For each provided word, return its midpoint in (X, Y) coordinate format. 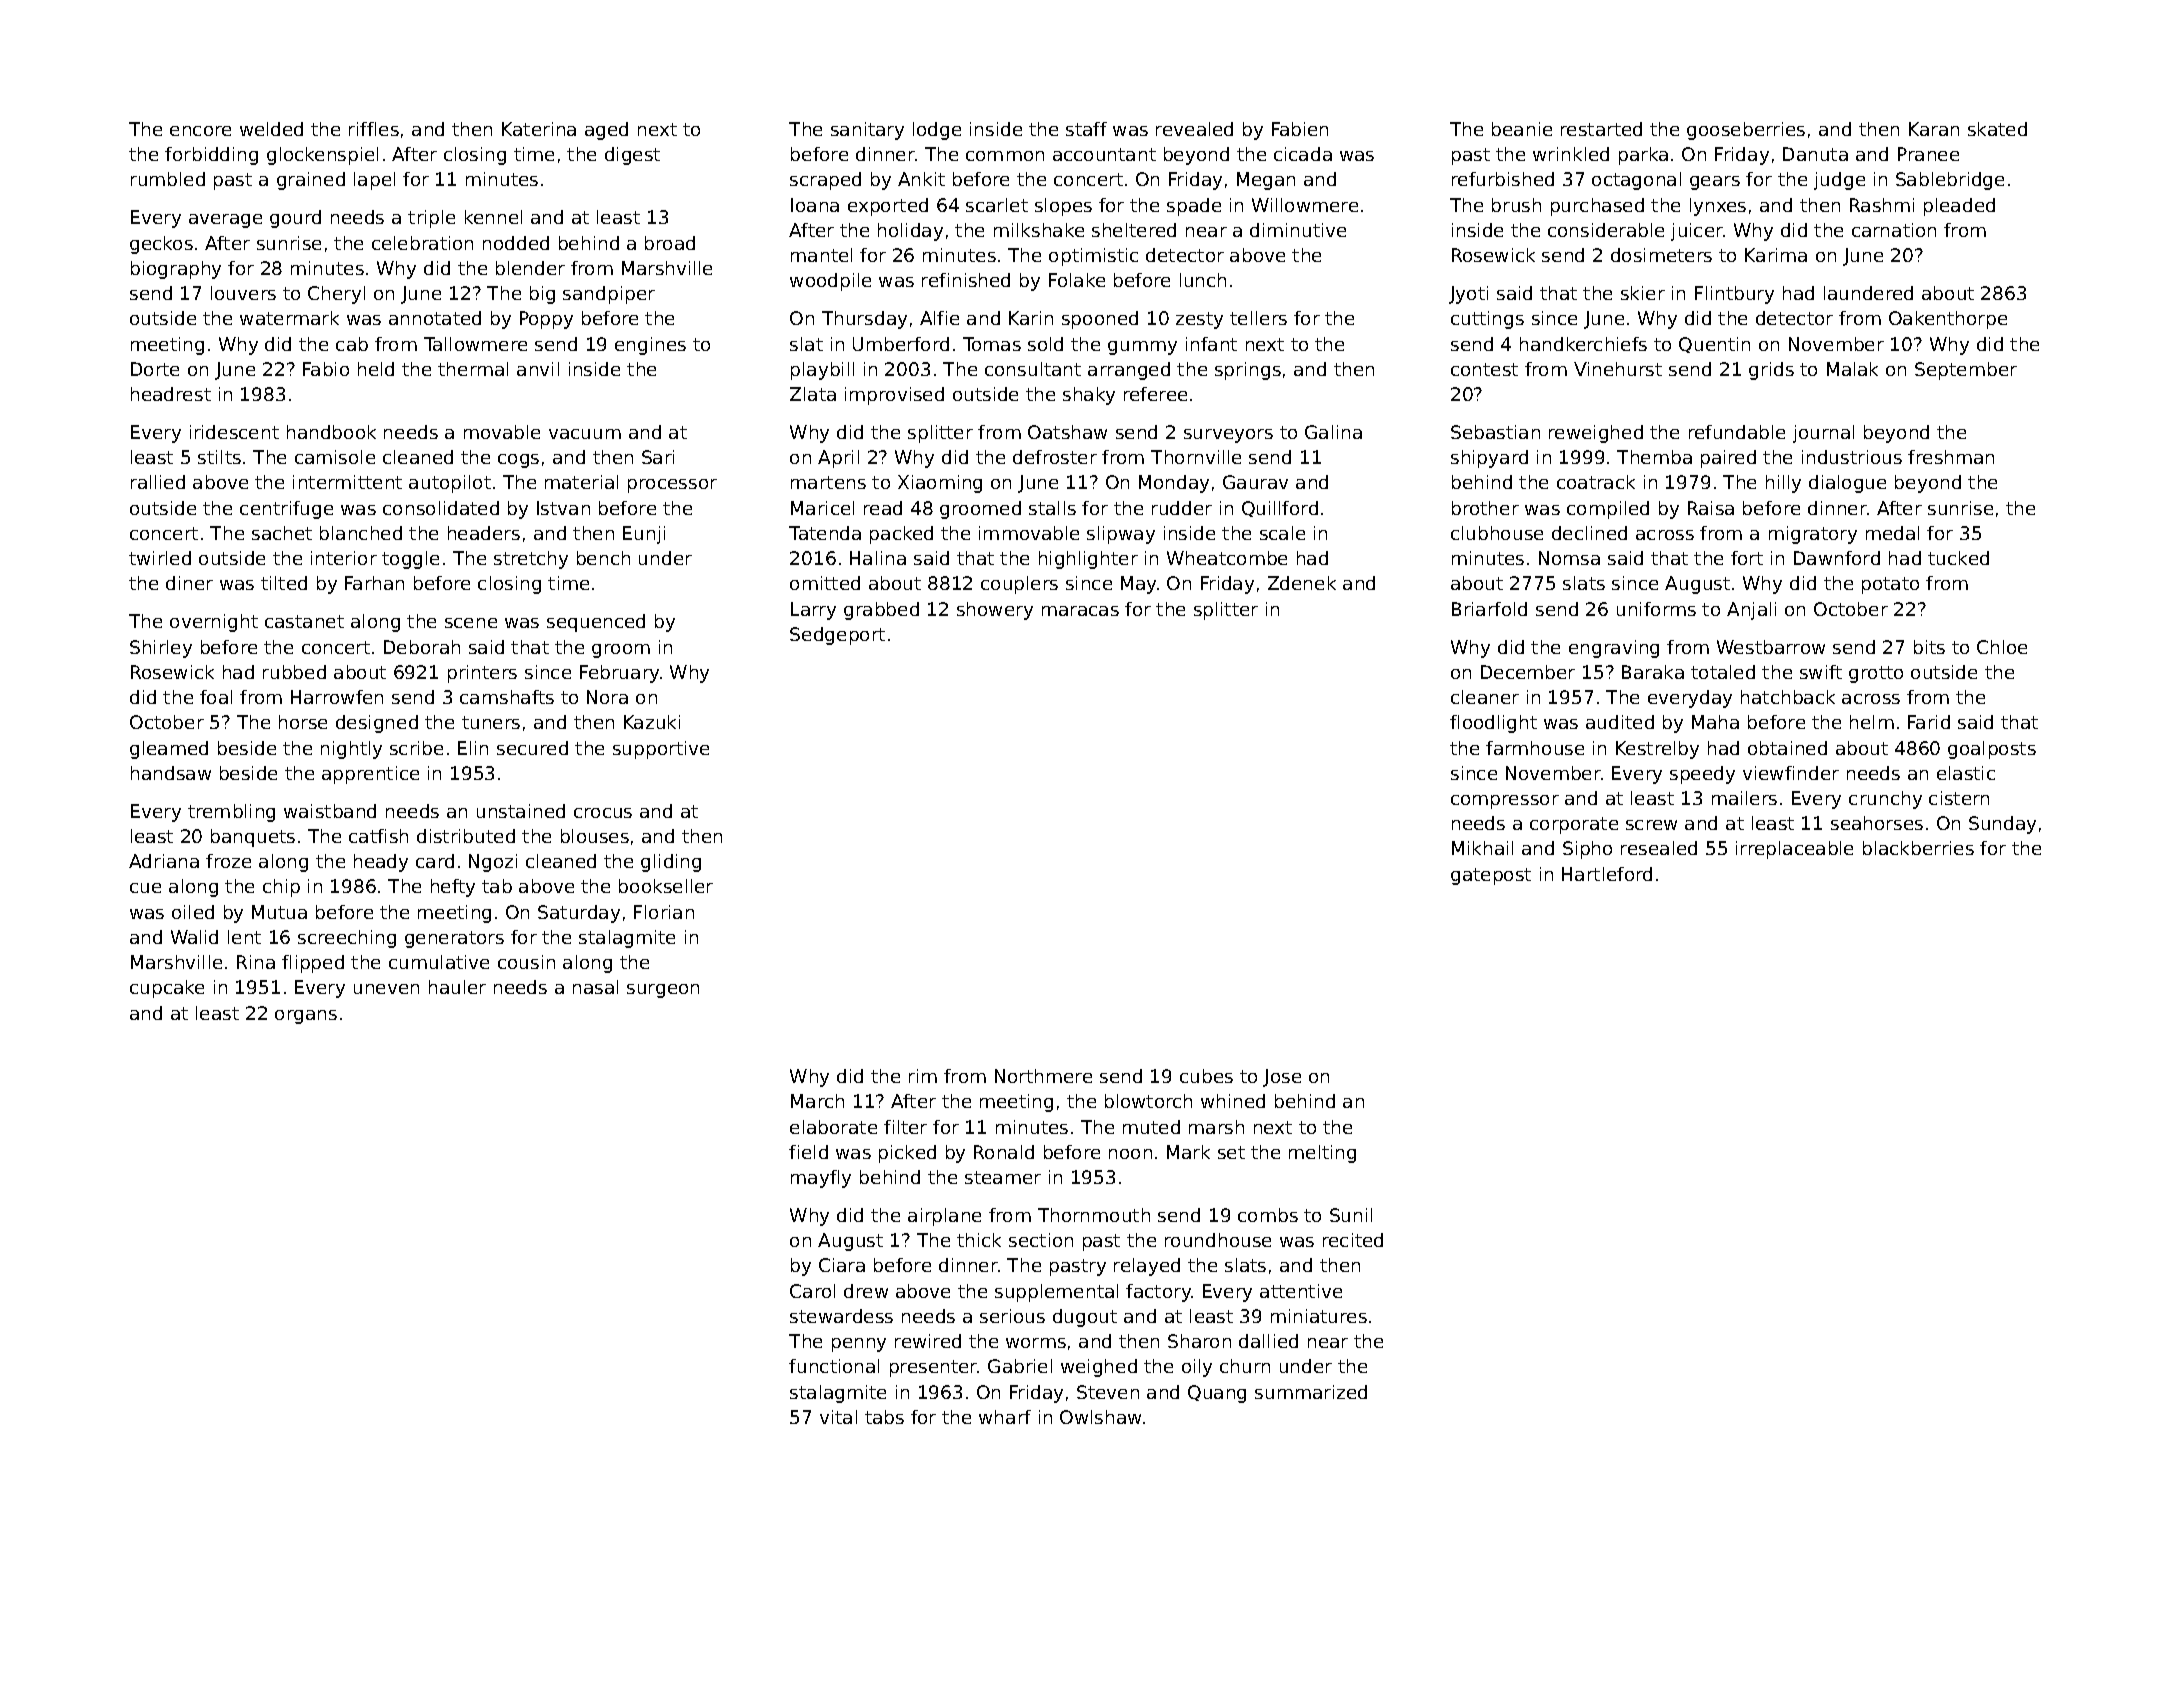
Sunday (2002, 825)
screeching (347, 939)
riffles (374, 129)
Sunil (1351, 1215)
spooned (1100, 320)
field (808, 1152)
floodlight (1493, 724)
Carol (812, 1291)
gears (1715, 183)
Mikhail (1482, 848)
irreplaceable (1794, 850)
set (1231, 1152)
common (1005, 156)
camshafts (507, 697)
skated (1997, 129)
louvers (243, 293)
